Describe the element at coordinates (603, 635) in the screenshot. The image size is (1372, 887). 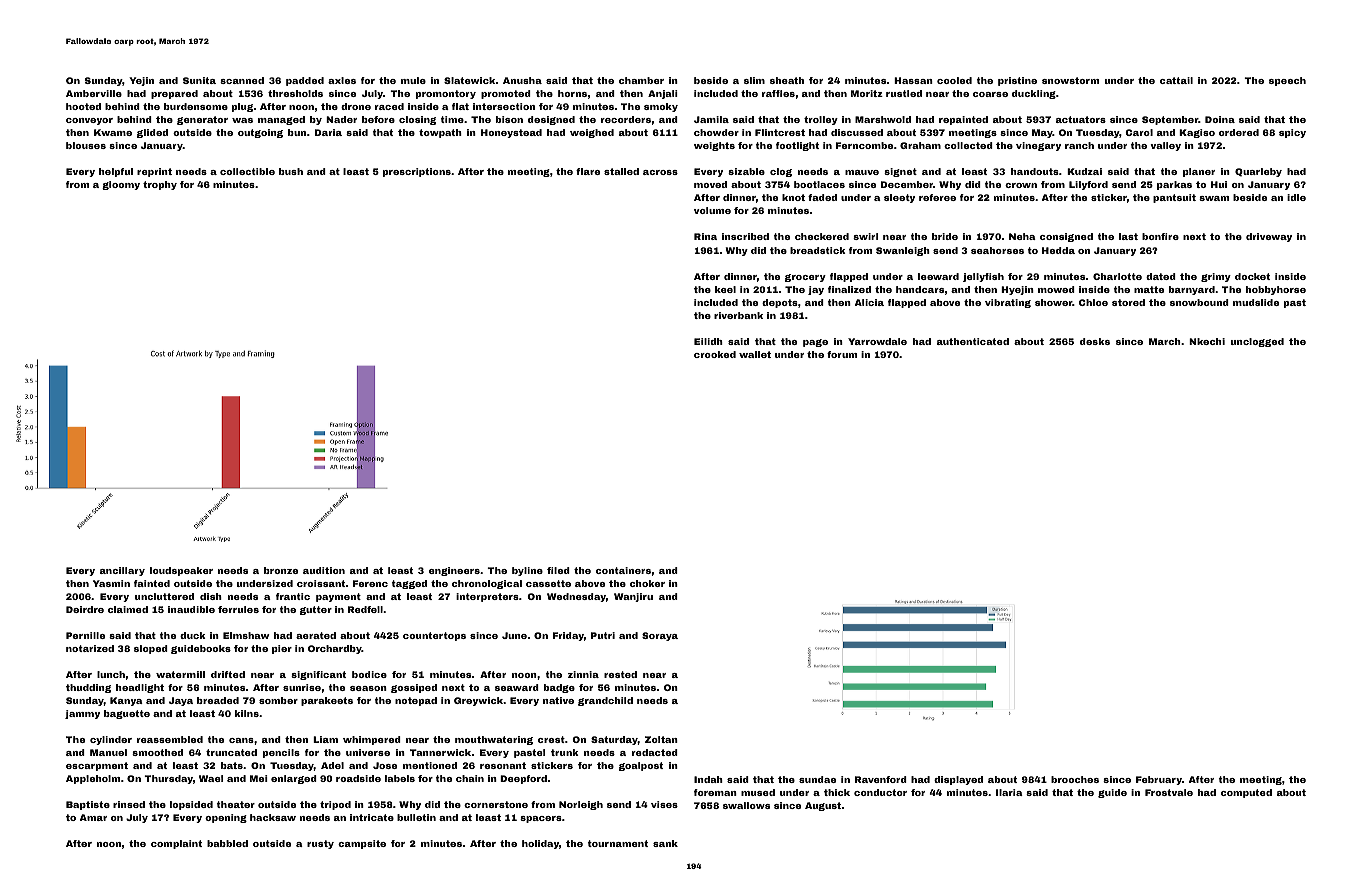
I see `Putri` at that location.
